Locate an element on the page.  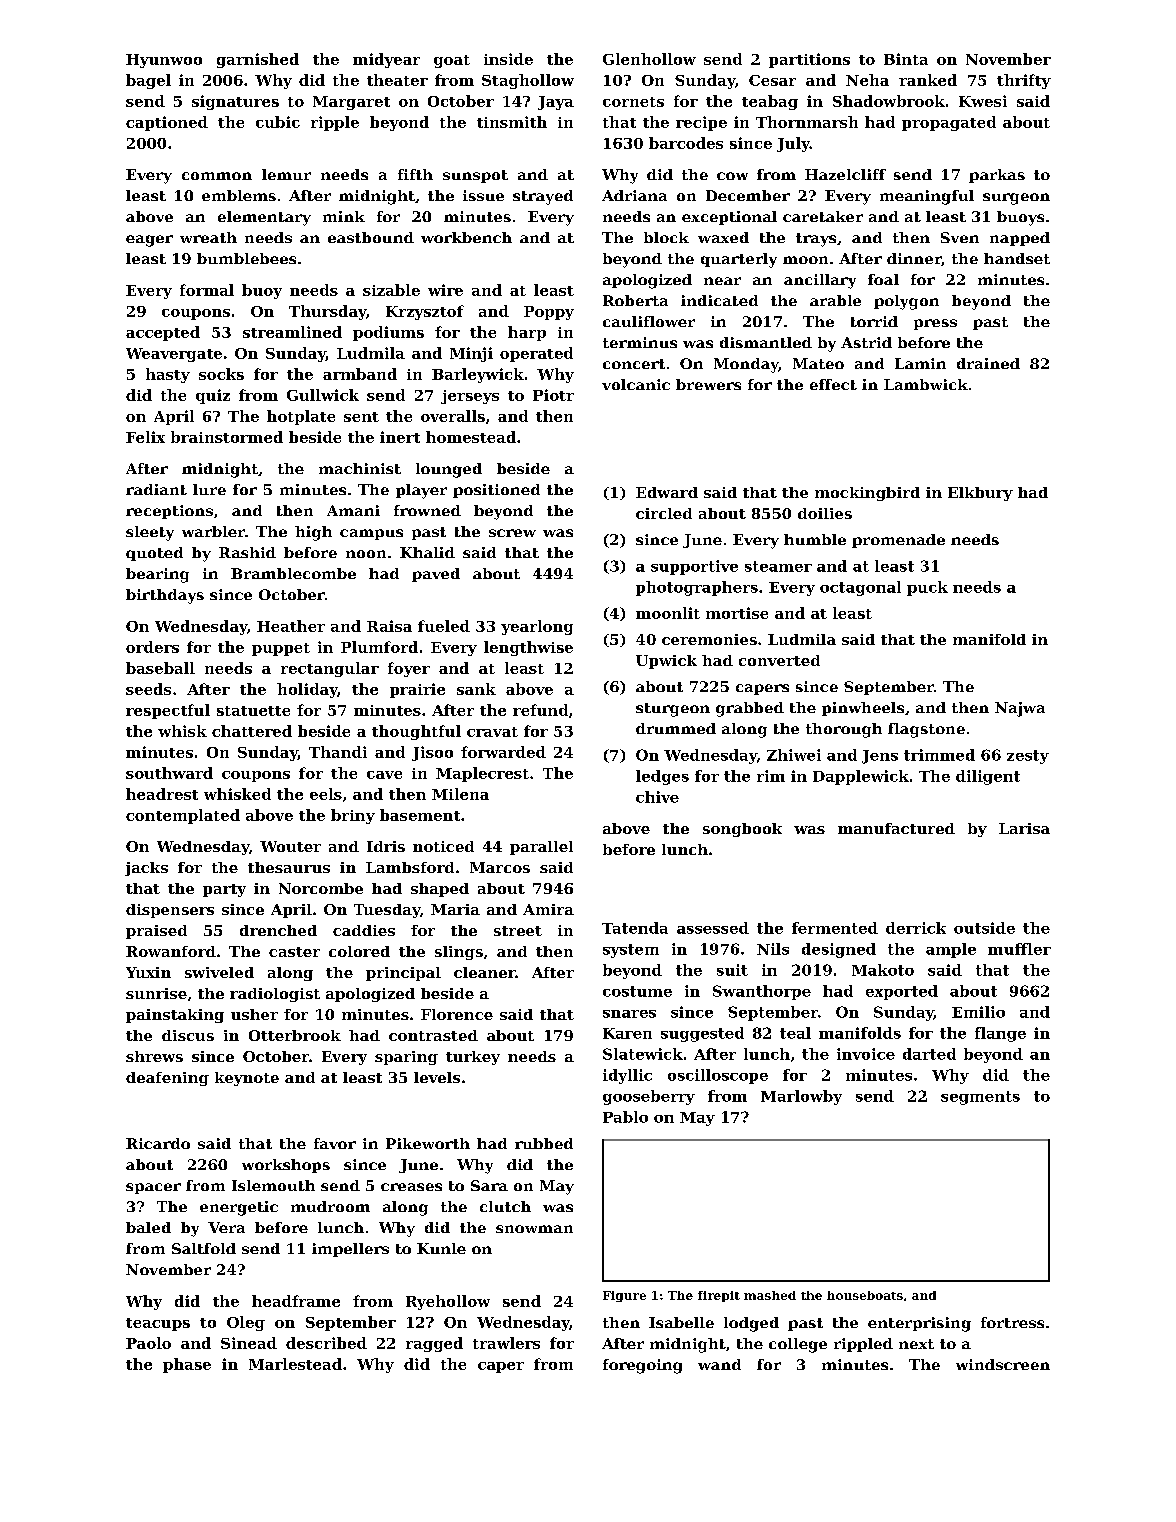
snares is located at coordinates (629, 1014).
